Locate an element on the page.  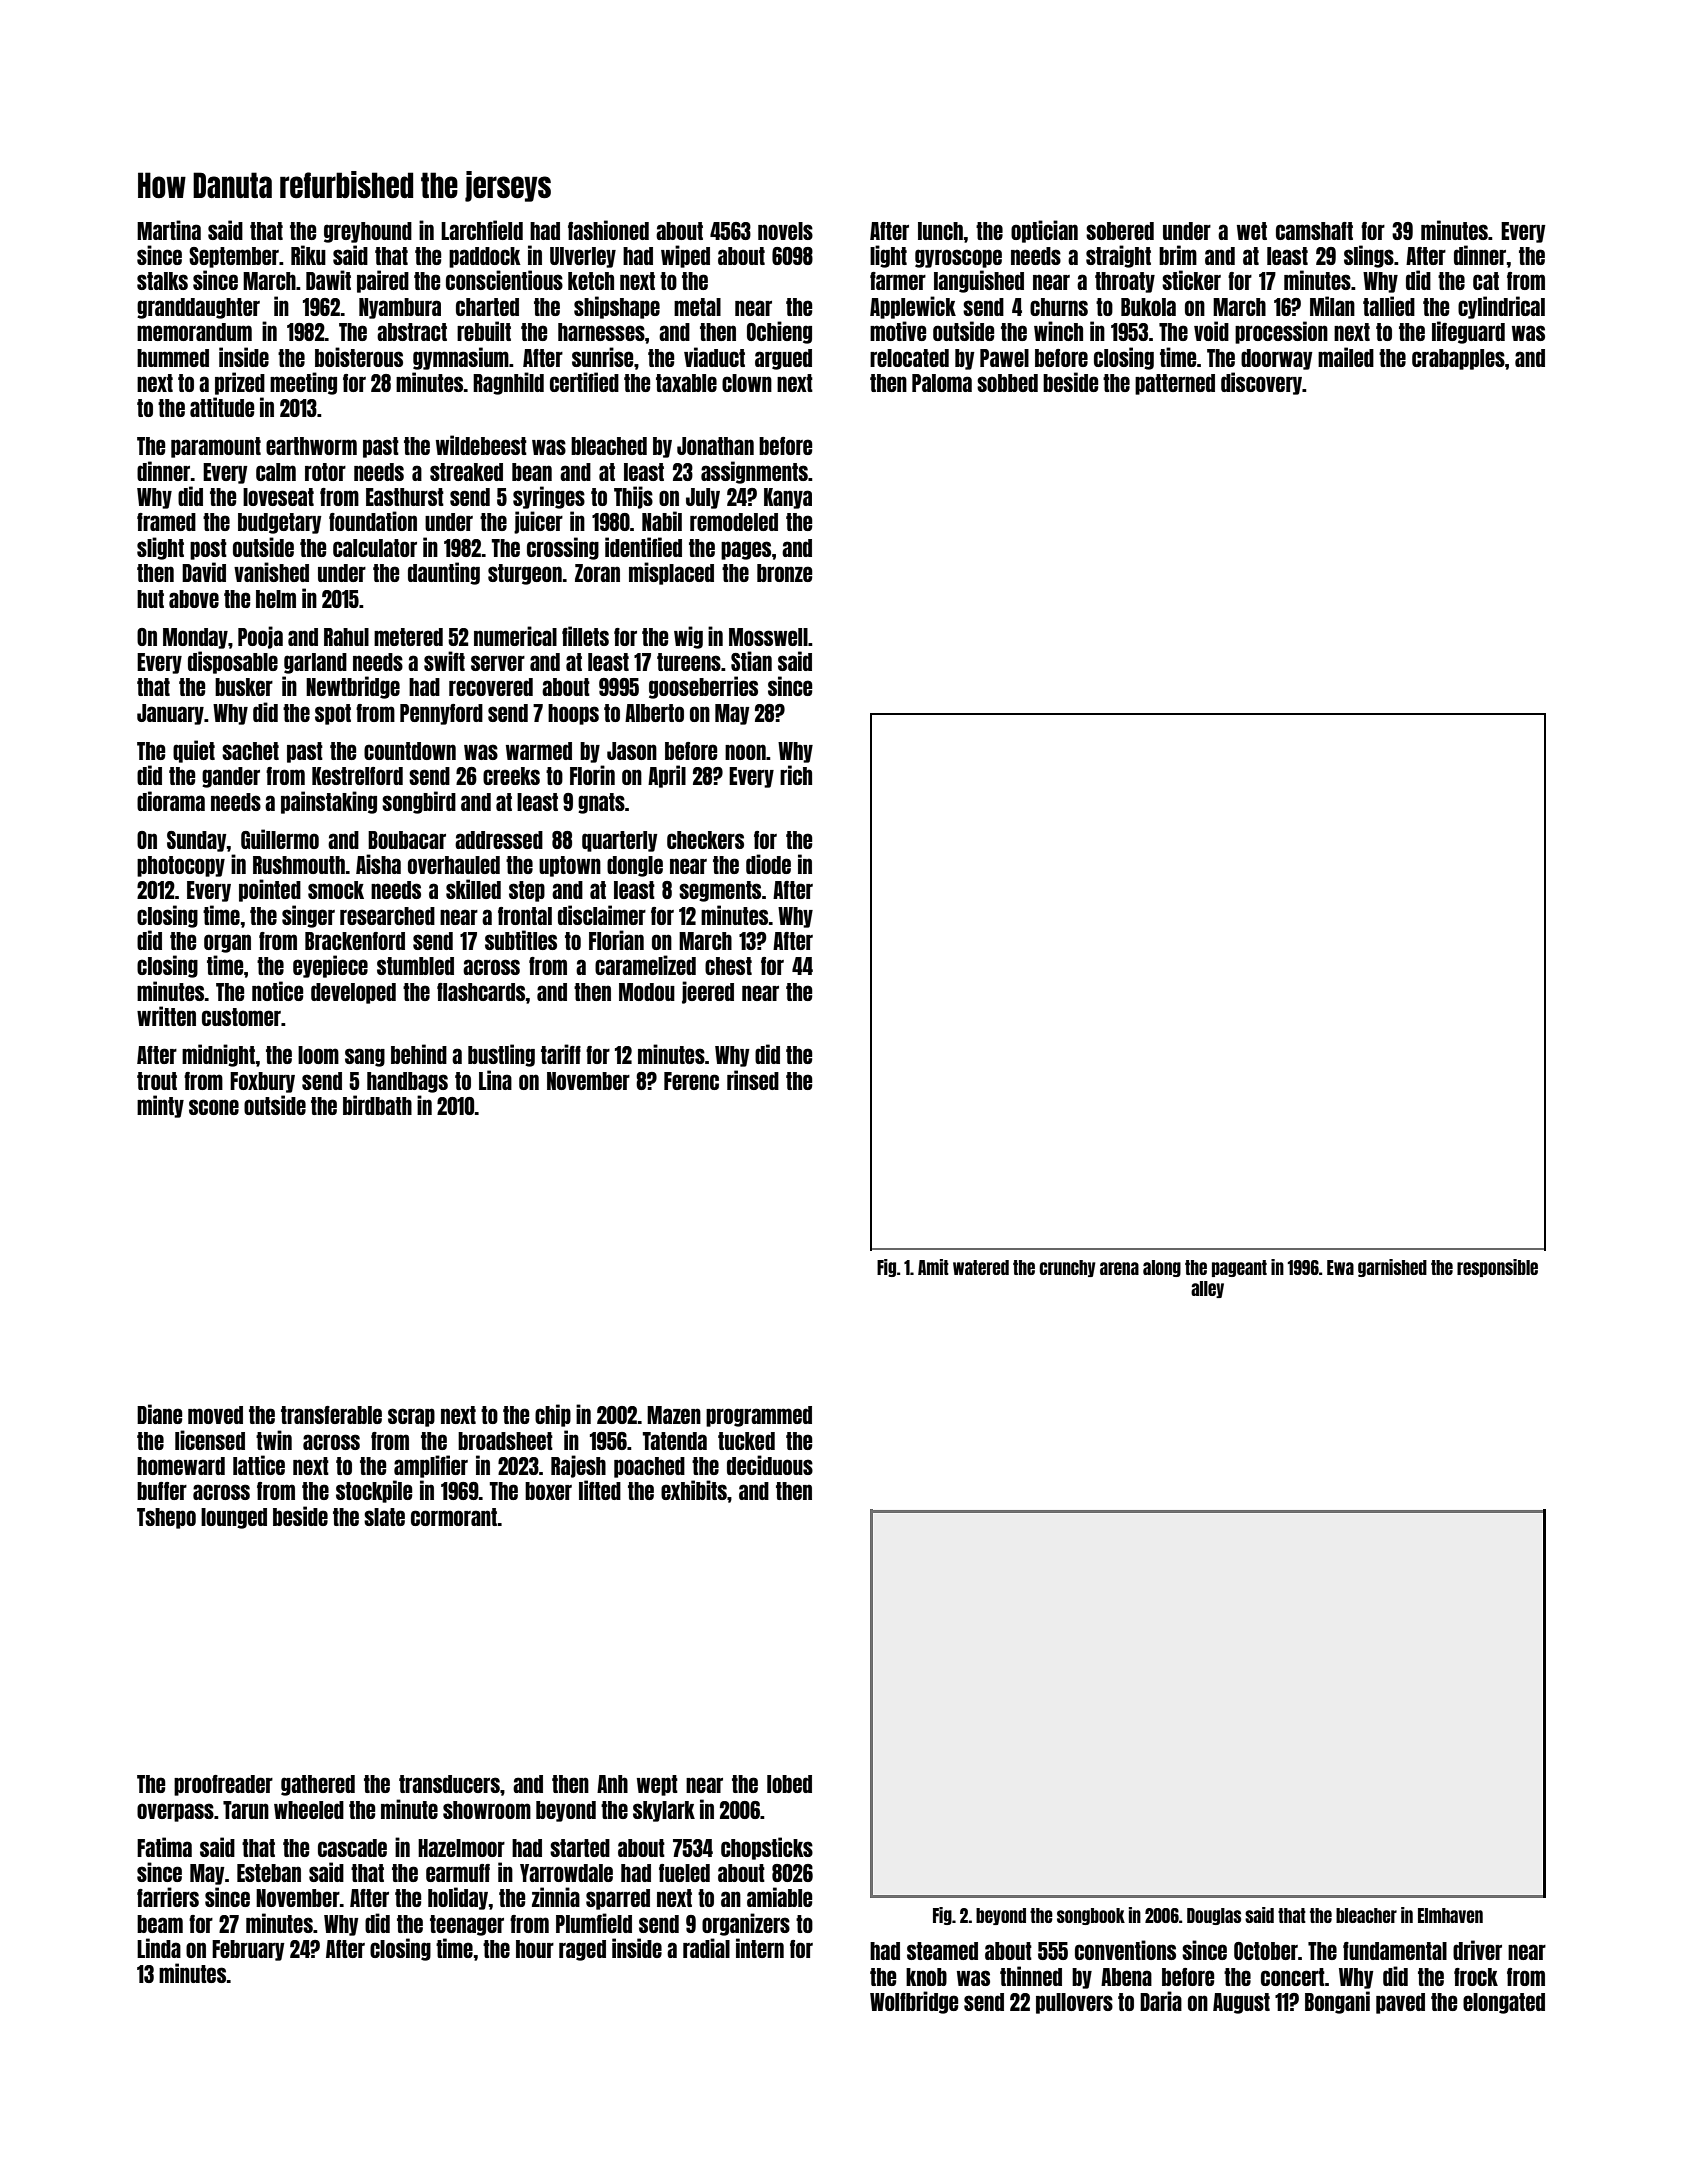
pullovers is located at coordinates (1074, 2003).
